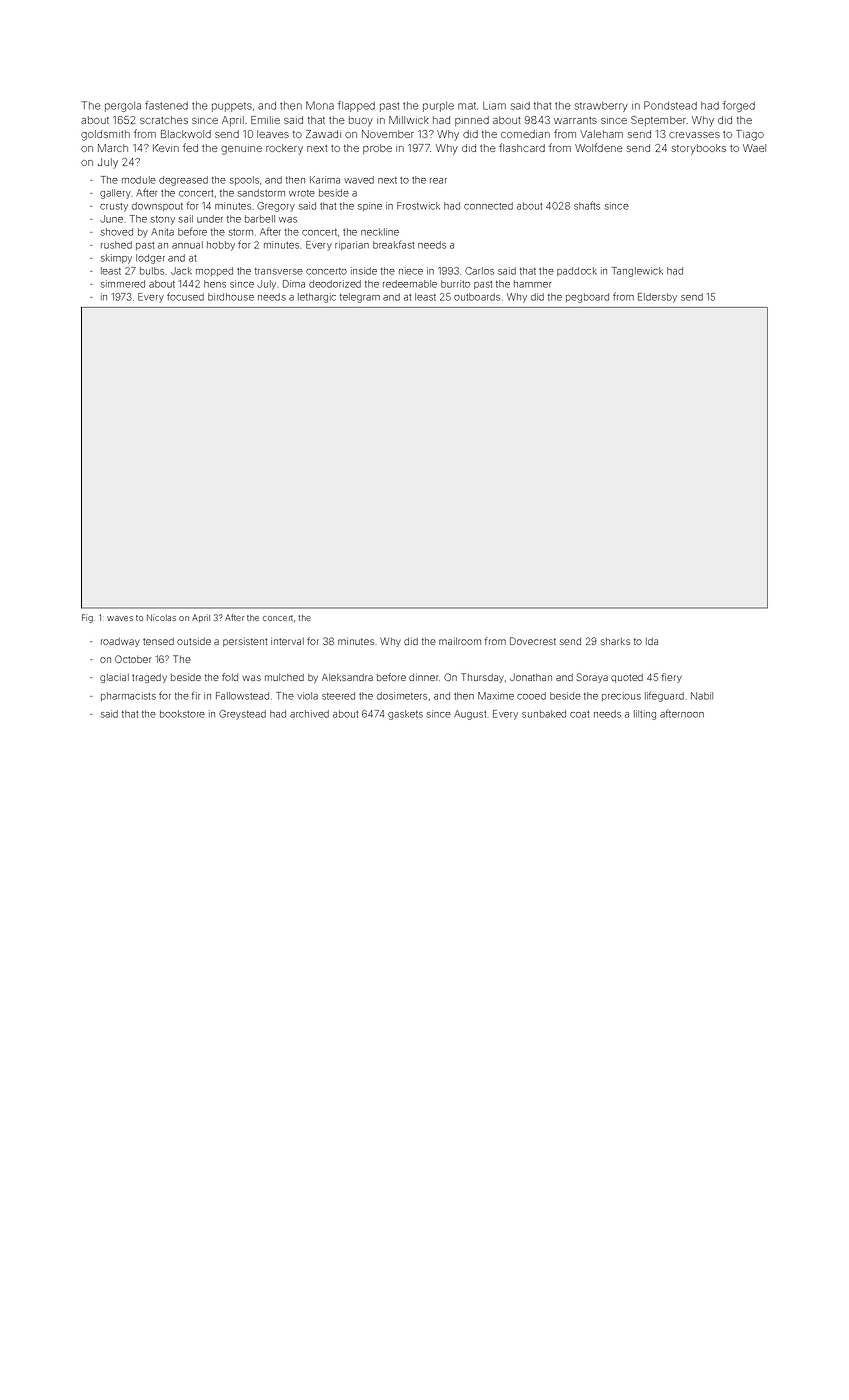 This document has height=1400, width=849. I want to click on interval, so click(287, 641).
